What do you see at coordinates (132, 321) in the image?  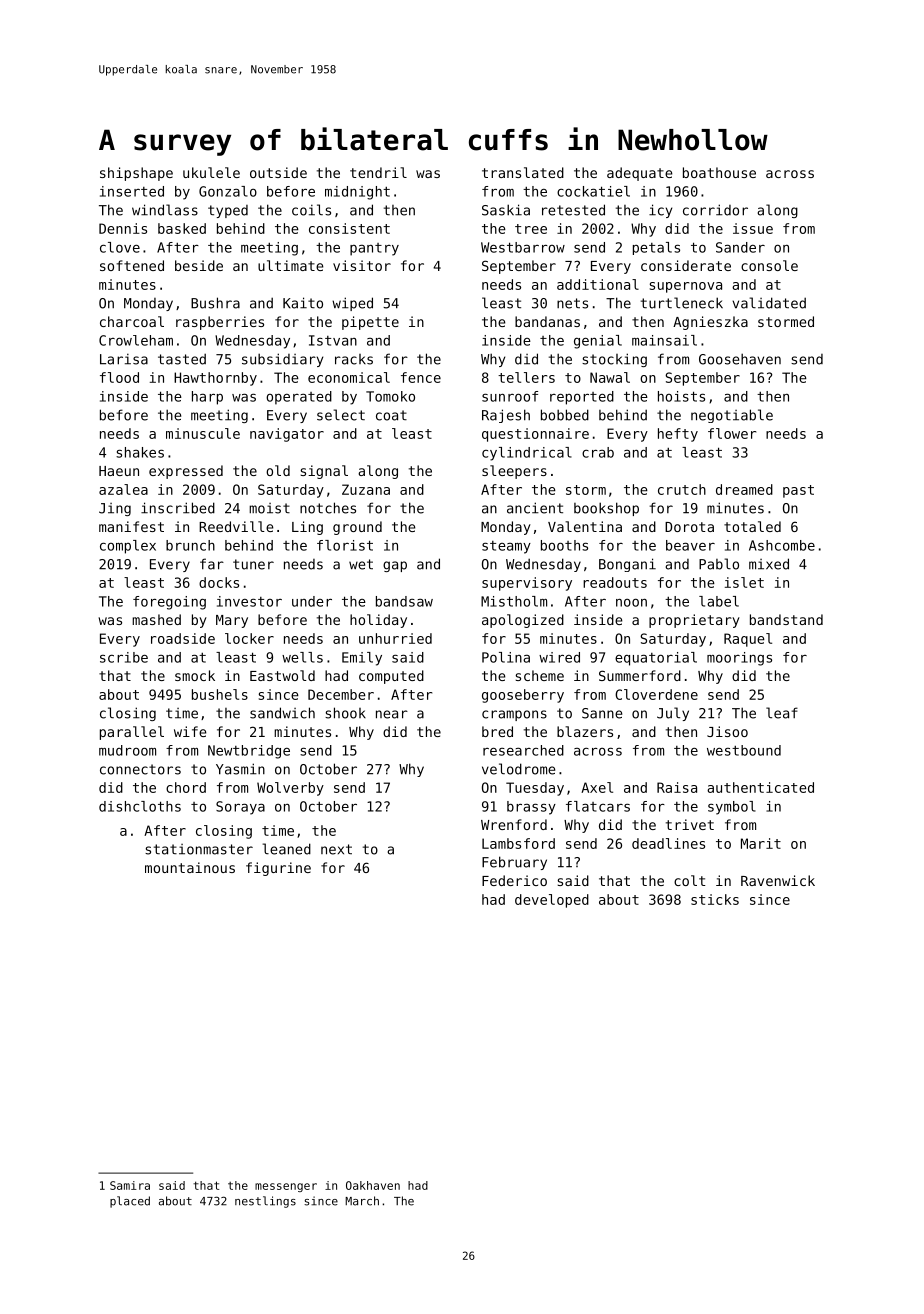 I see `charcoal` at bounding box center [132, 321].
